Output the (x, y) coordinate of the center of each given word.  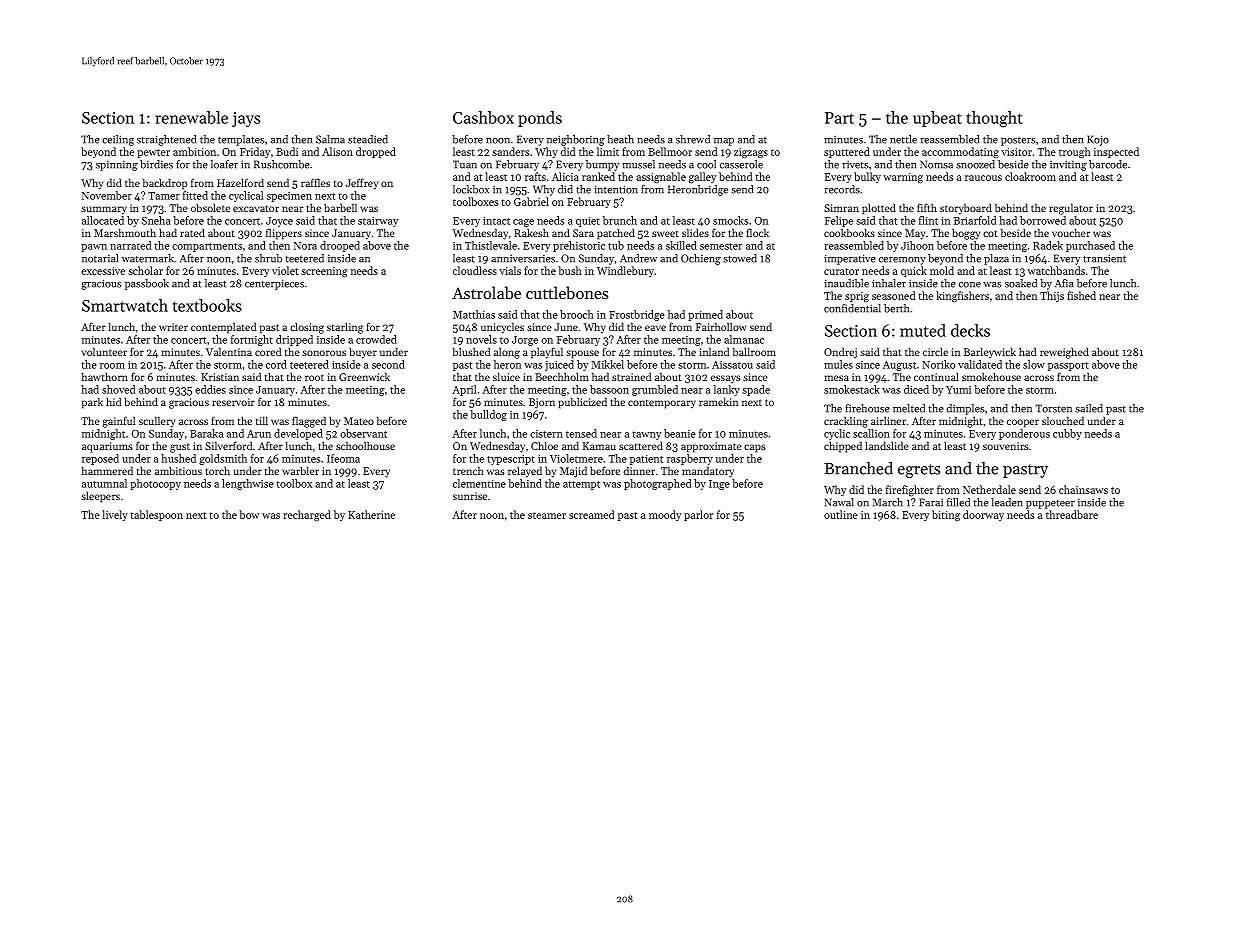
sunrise (470, 496)
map (724, 142)
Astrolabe (486, 292)
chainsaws (1083, 489)
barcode (1108, 164)
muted (923, 330)
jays (246, 119)
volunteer (104, 351)
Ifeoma (343, 458)
